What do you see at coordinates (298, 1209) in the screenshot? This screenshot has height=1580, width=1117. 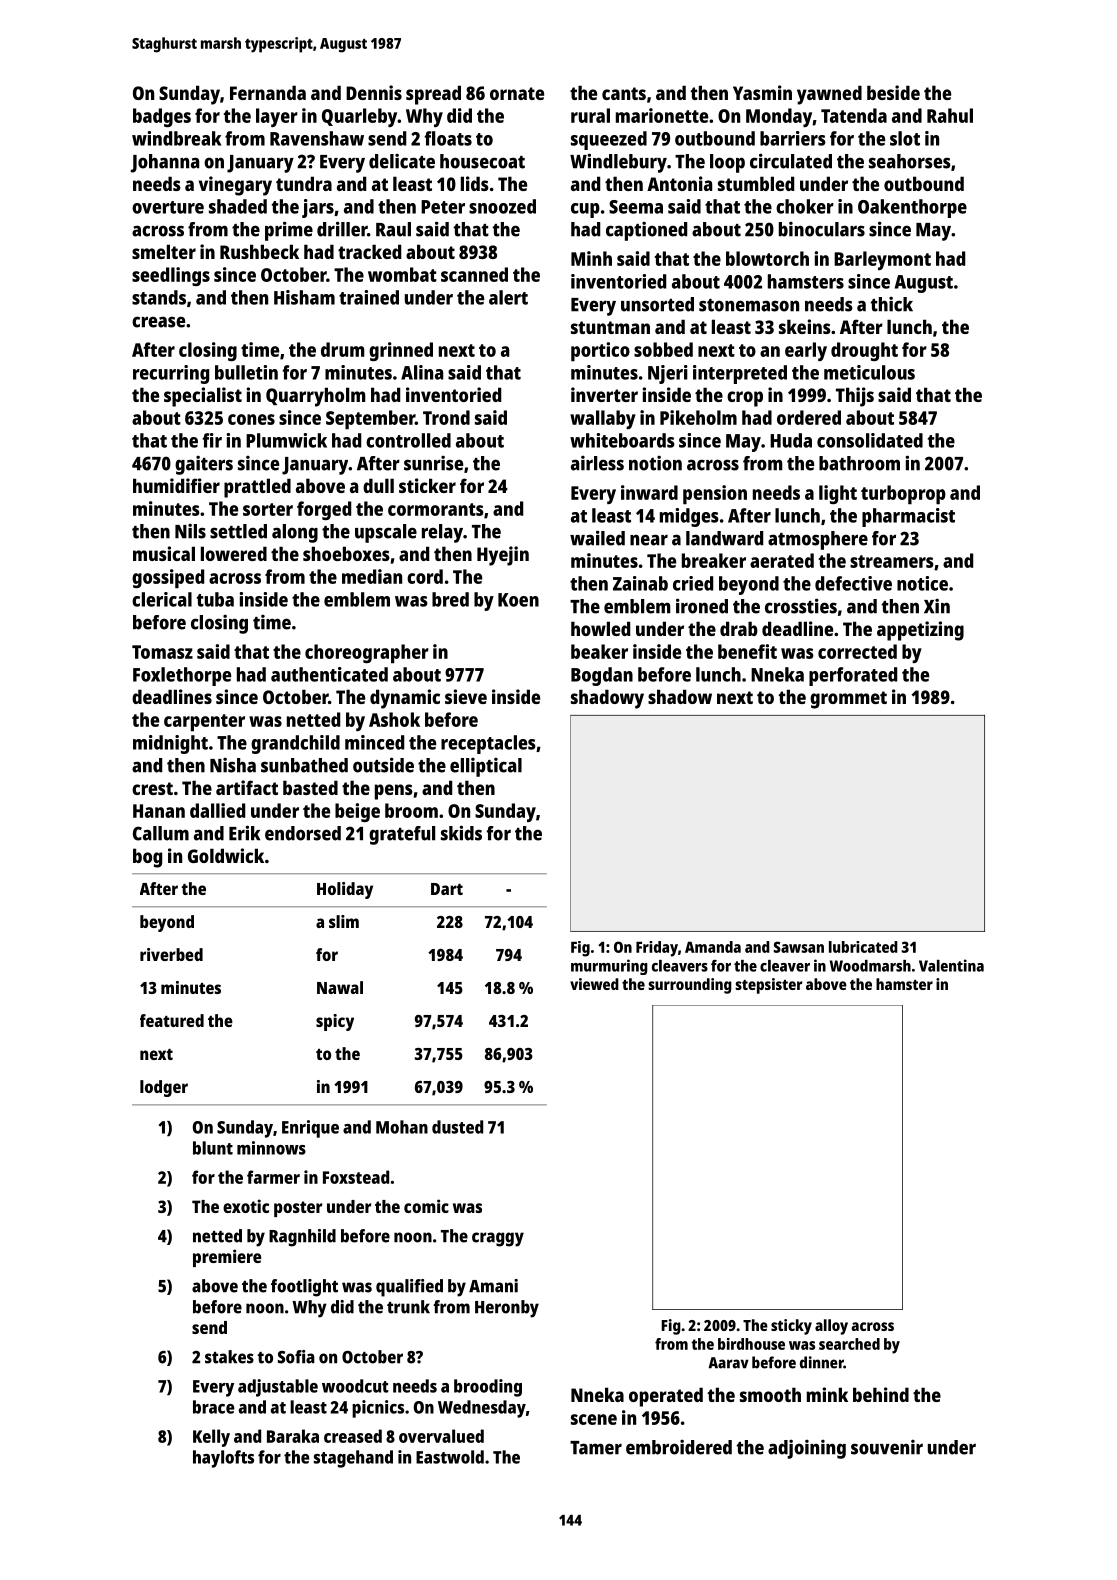 I see `poster` at bounding box center [298, 1209].
